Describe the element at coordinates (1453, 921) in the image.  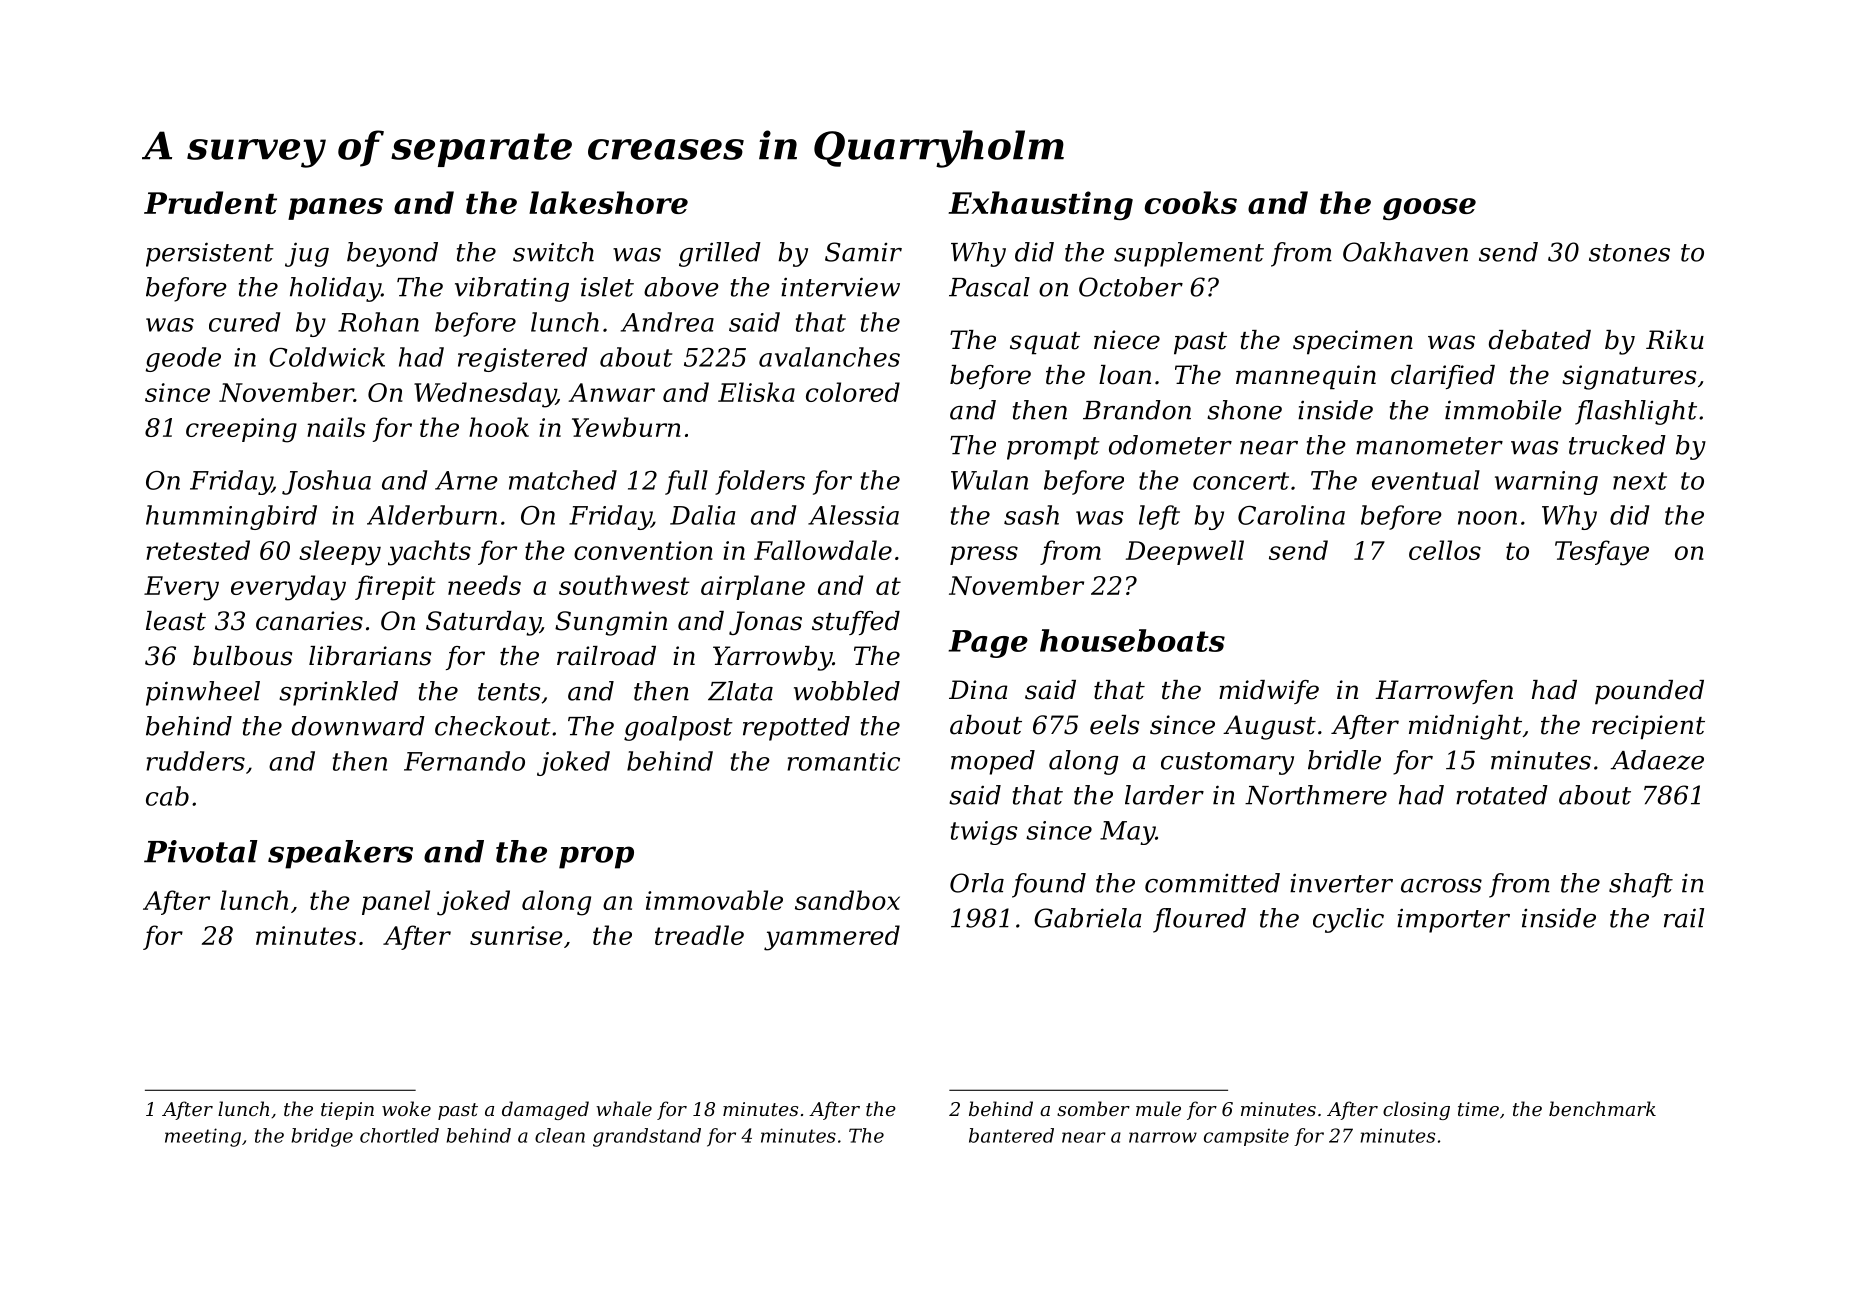
I see `importer` at that location.
